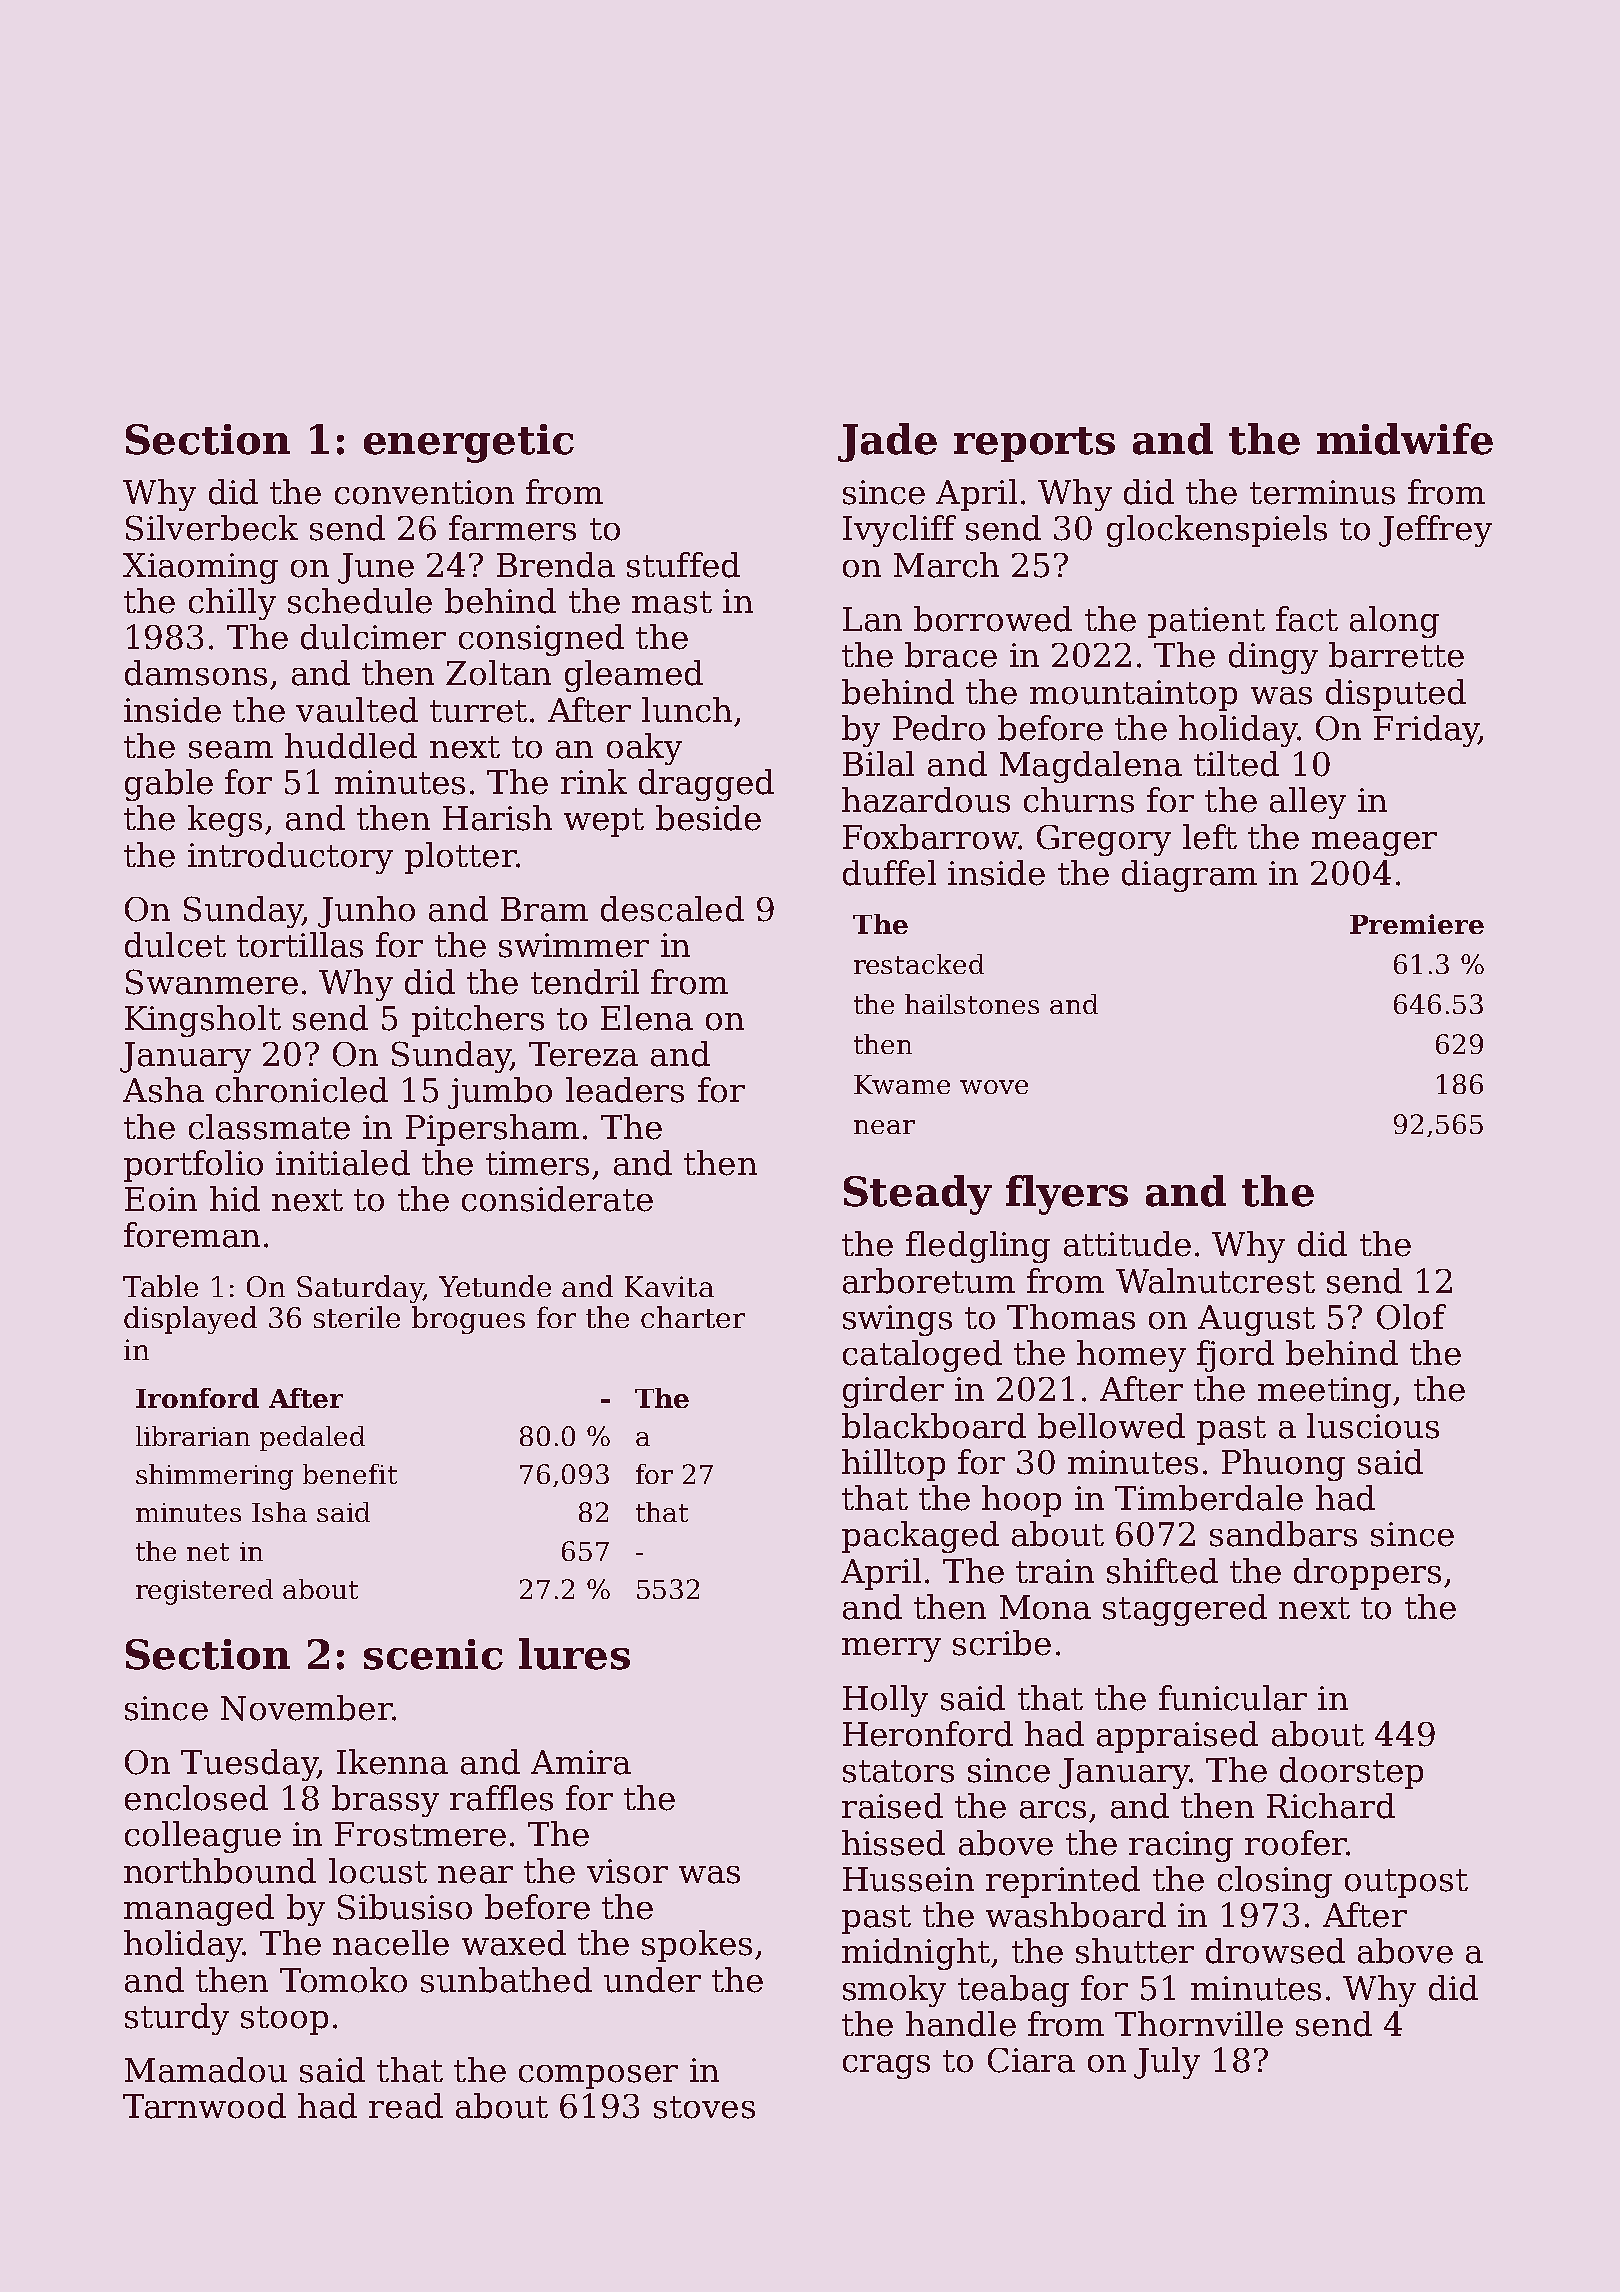 The image size is (1620, 2292). I want to click on Junho, so click(366, 912).
